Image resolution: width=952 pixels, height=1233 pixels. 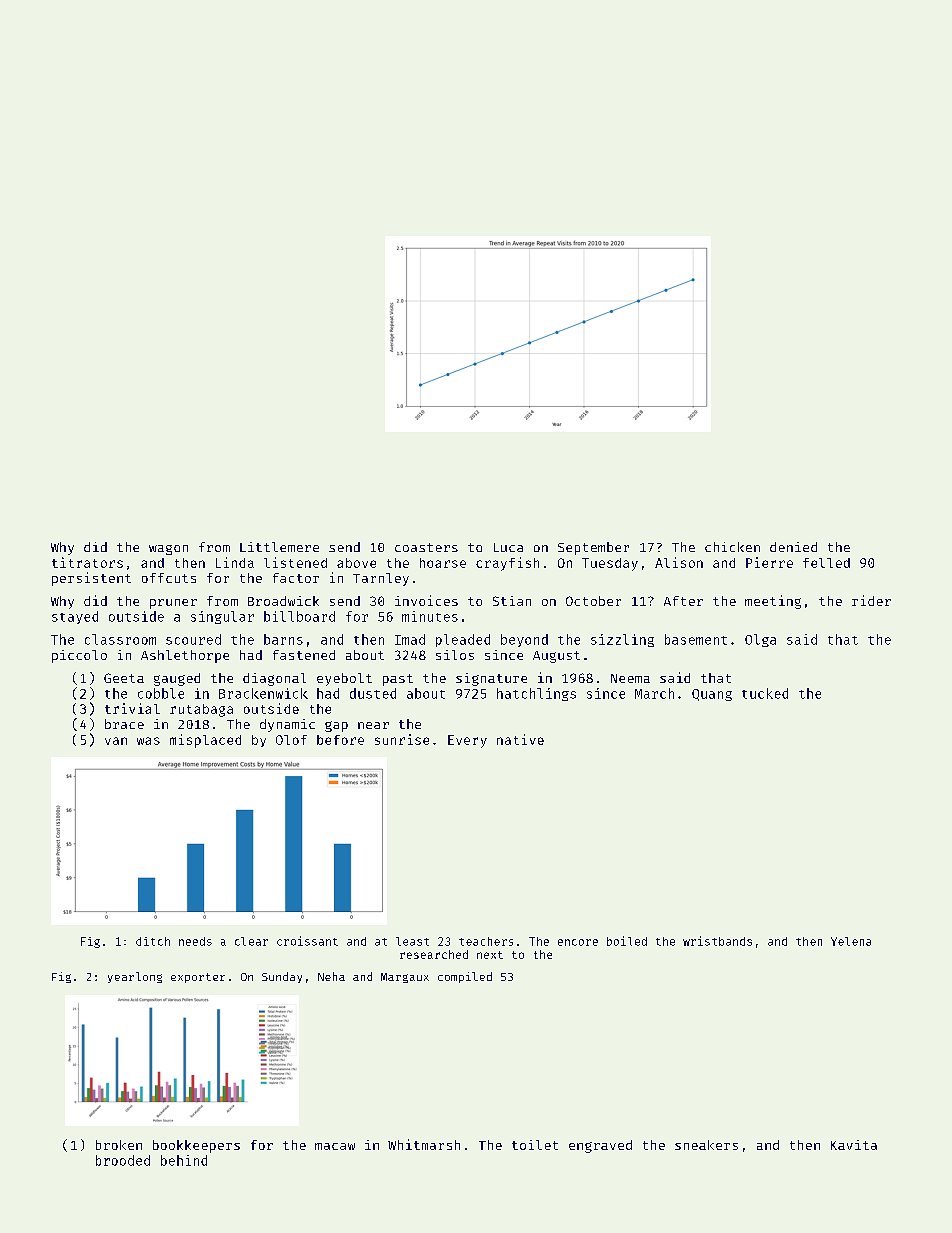 What do you see at coordinates (291, 740) in the document?
I see `Olof` at bounding box center [291, 740].
